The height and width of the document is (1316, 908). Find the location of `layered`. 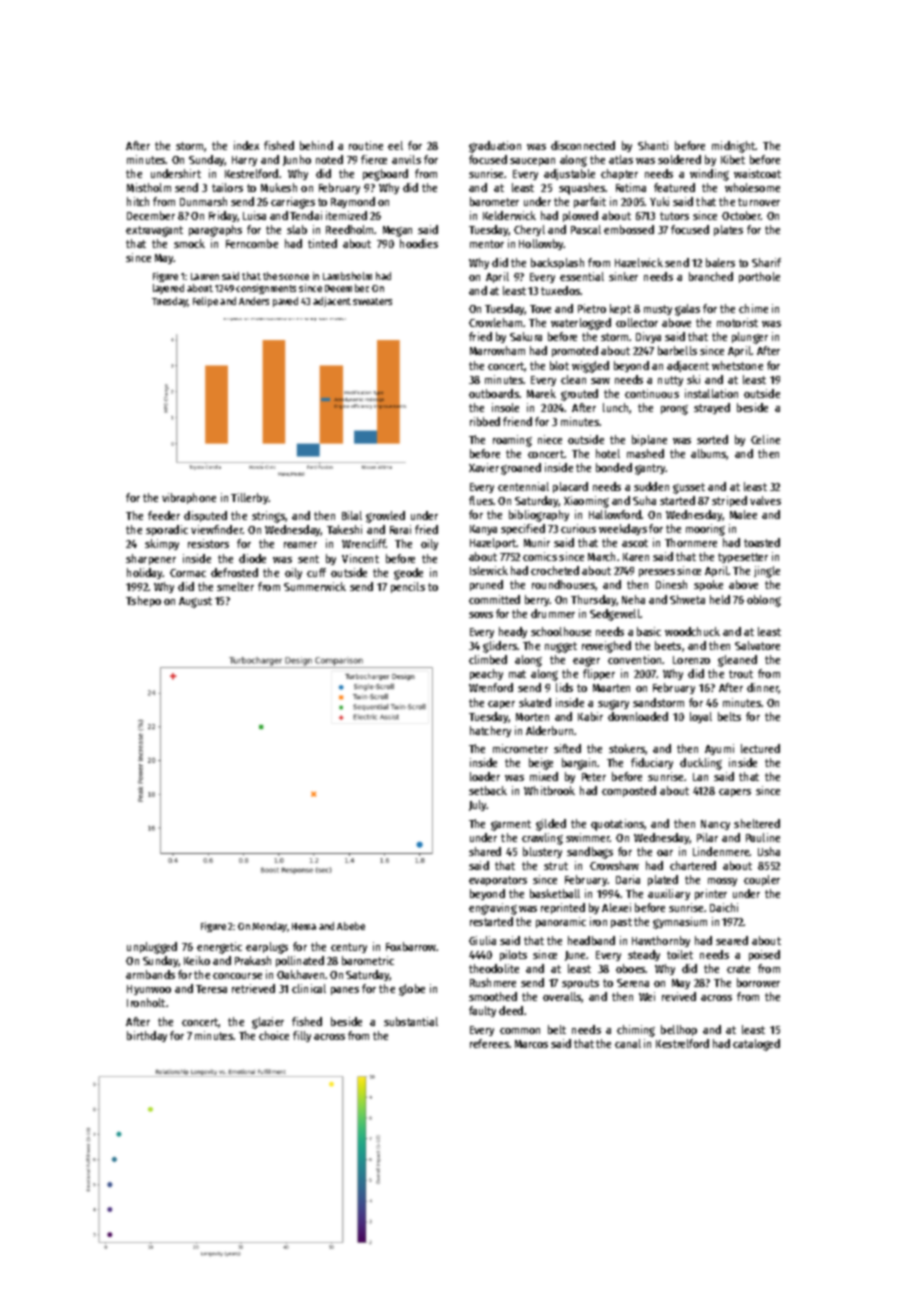

layered is located at coordinates (168, 289).
